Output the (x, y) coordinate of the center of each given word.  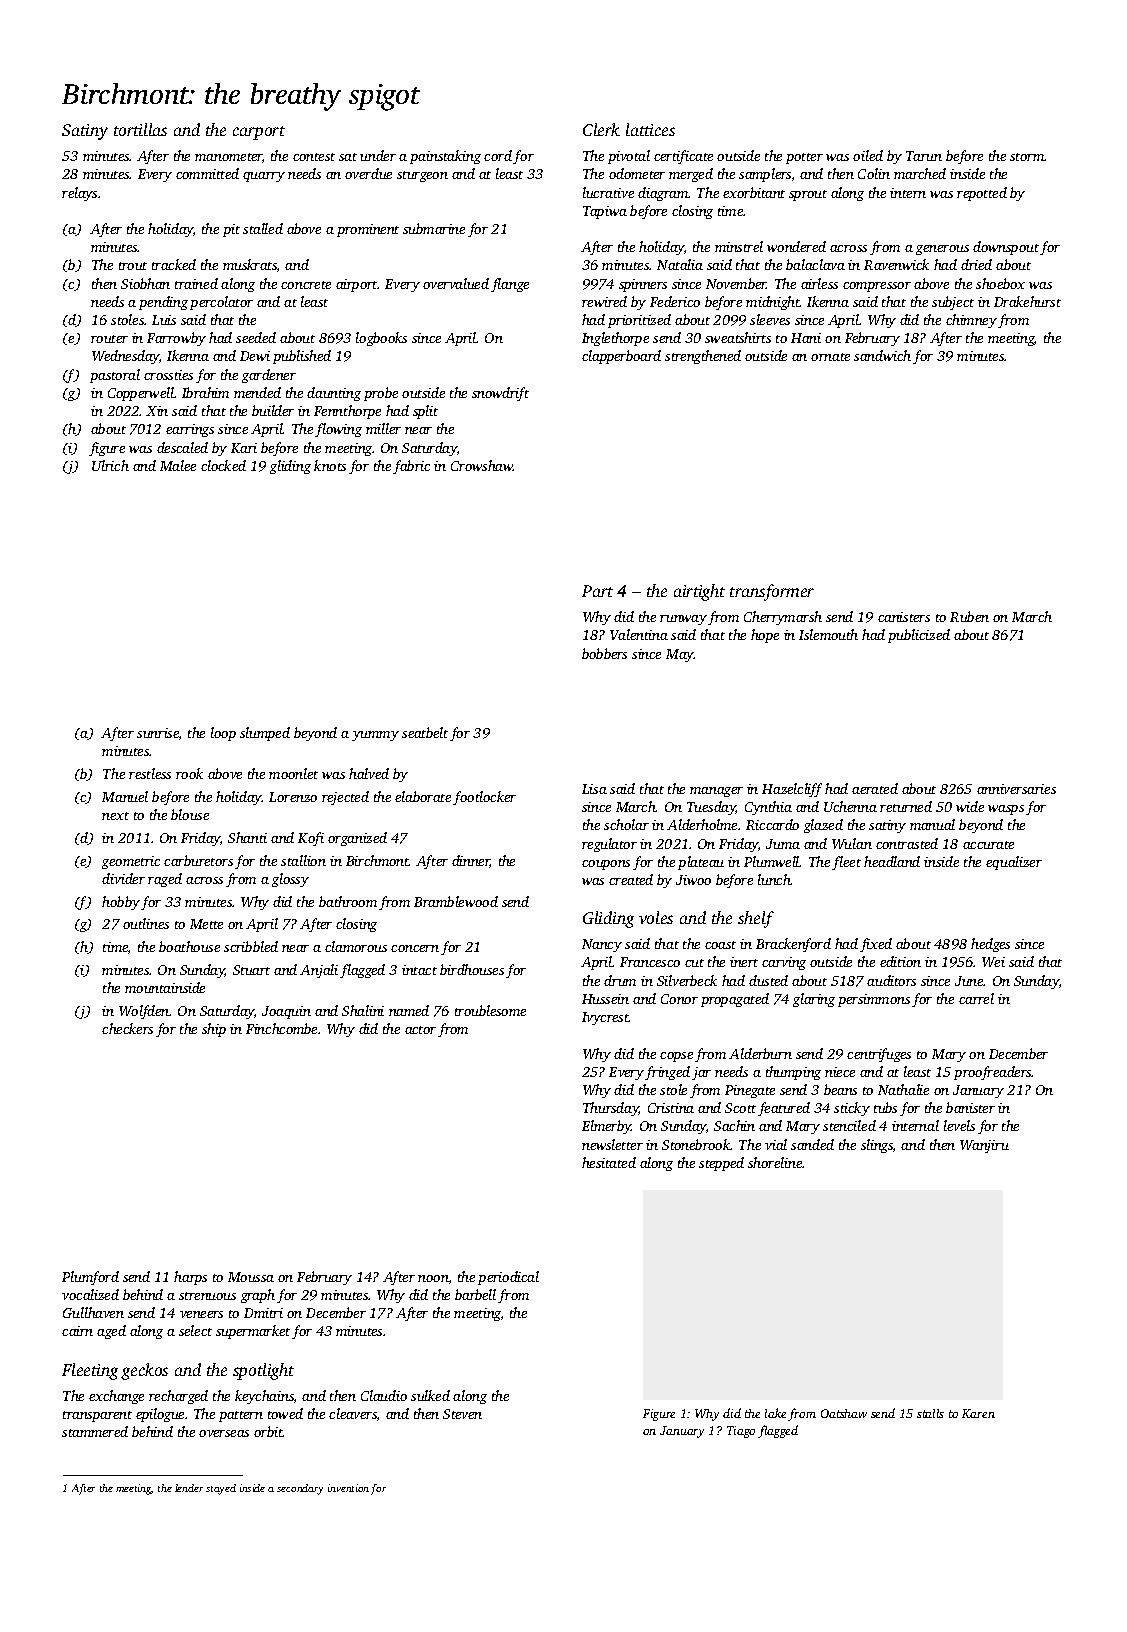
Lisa (594, 789)
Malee (178, 465)
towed (285, 1413)
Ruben (969, 616)
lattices (650, 129)
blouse (190, 814)
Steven (462, 1414)
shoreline (775, 1162)
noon (433, 1278)
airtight (699, 592)
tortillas (140, 129)
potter (804, 158)
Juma (783, 844)
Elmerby (607, 1127)
